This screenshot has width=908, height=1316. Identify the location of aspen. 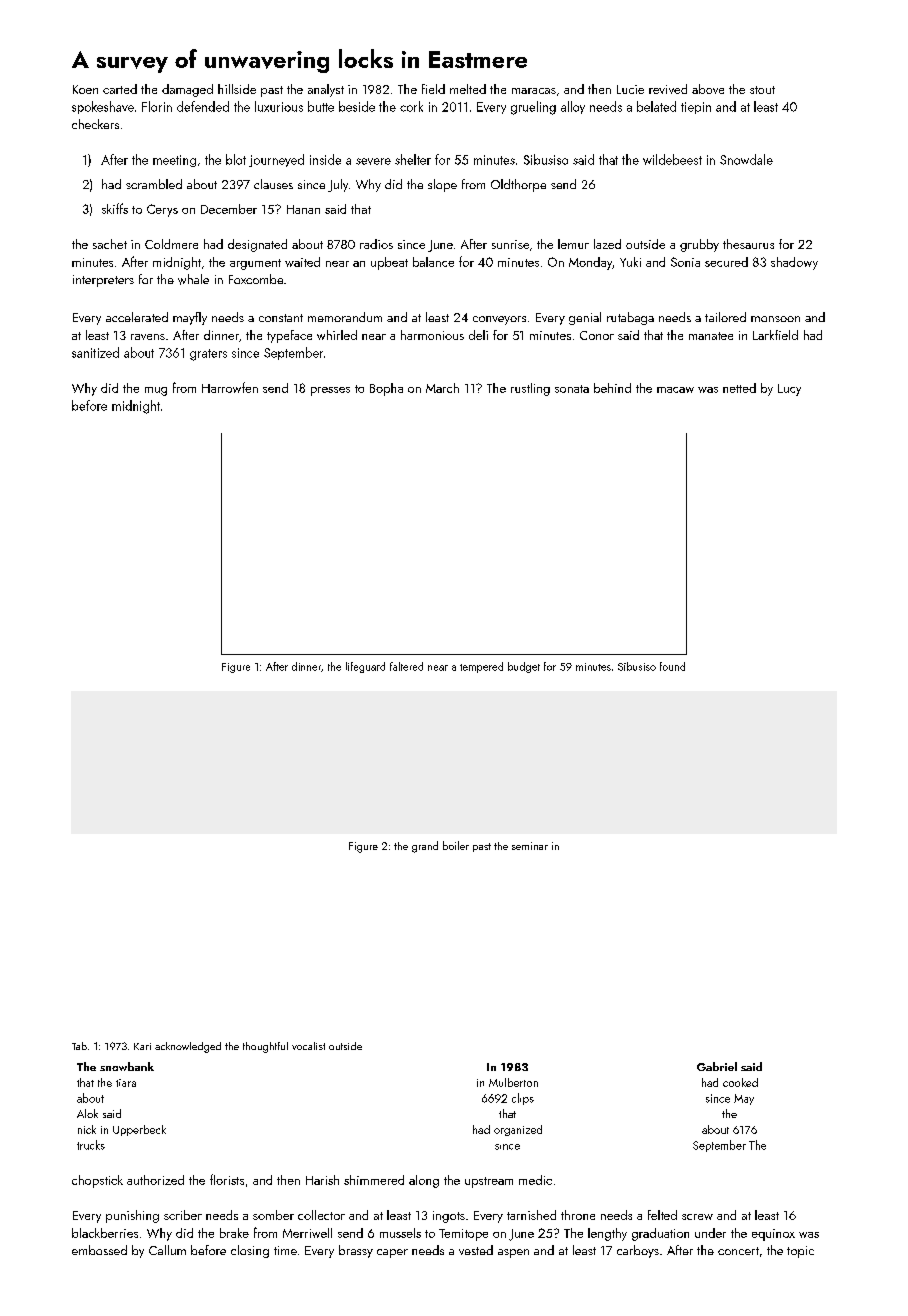
(513, 1253).
